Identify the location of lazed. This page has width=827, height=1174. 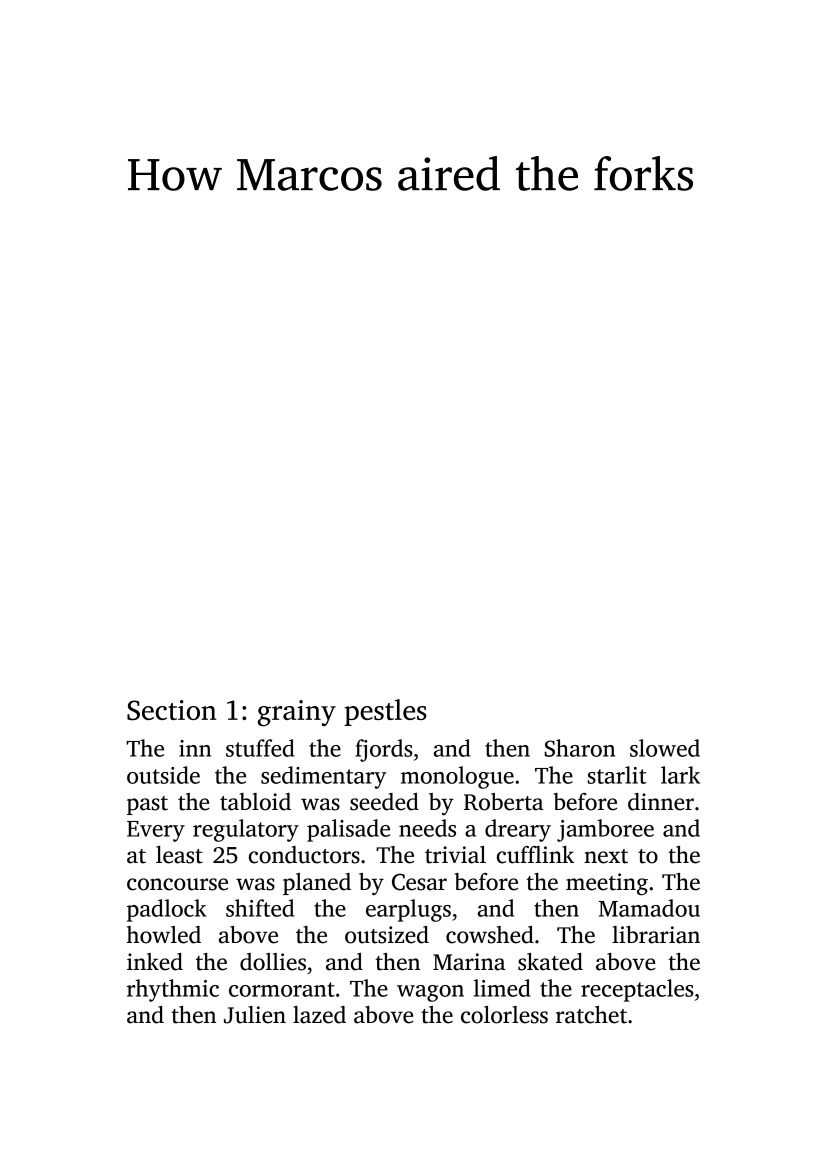
(319, 1015).
